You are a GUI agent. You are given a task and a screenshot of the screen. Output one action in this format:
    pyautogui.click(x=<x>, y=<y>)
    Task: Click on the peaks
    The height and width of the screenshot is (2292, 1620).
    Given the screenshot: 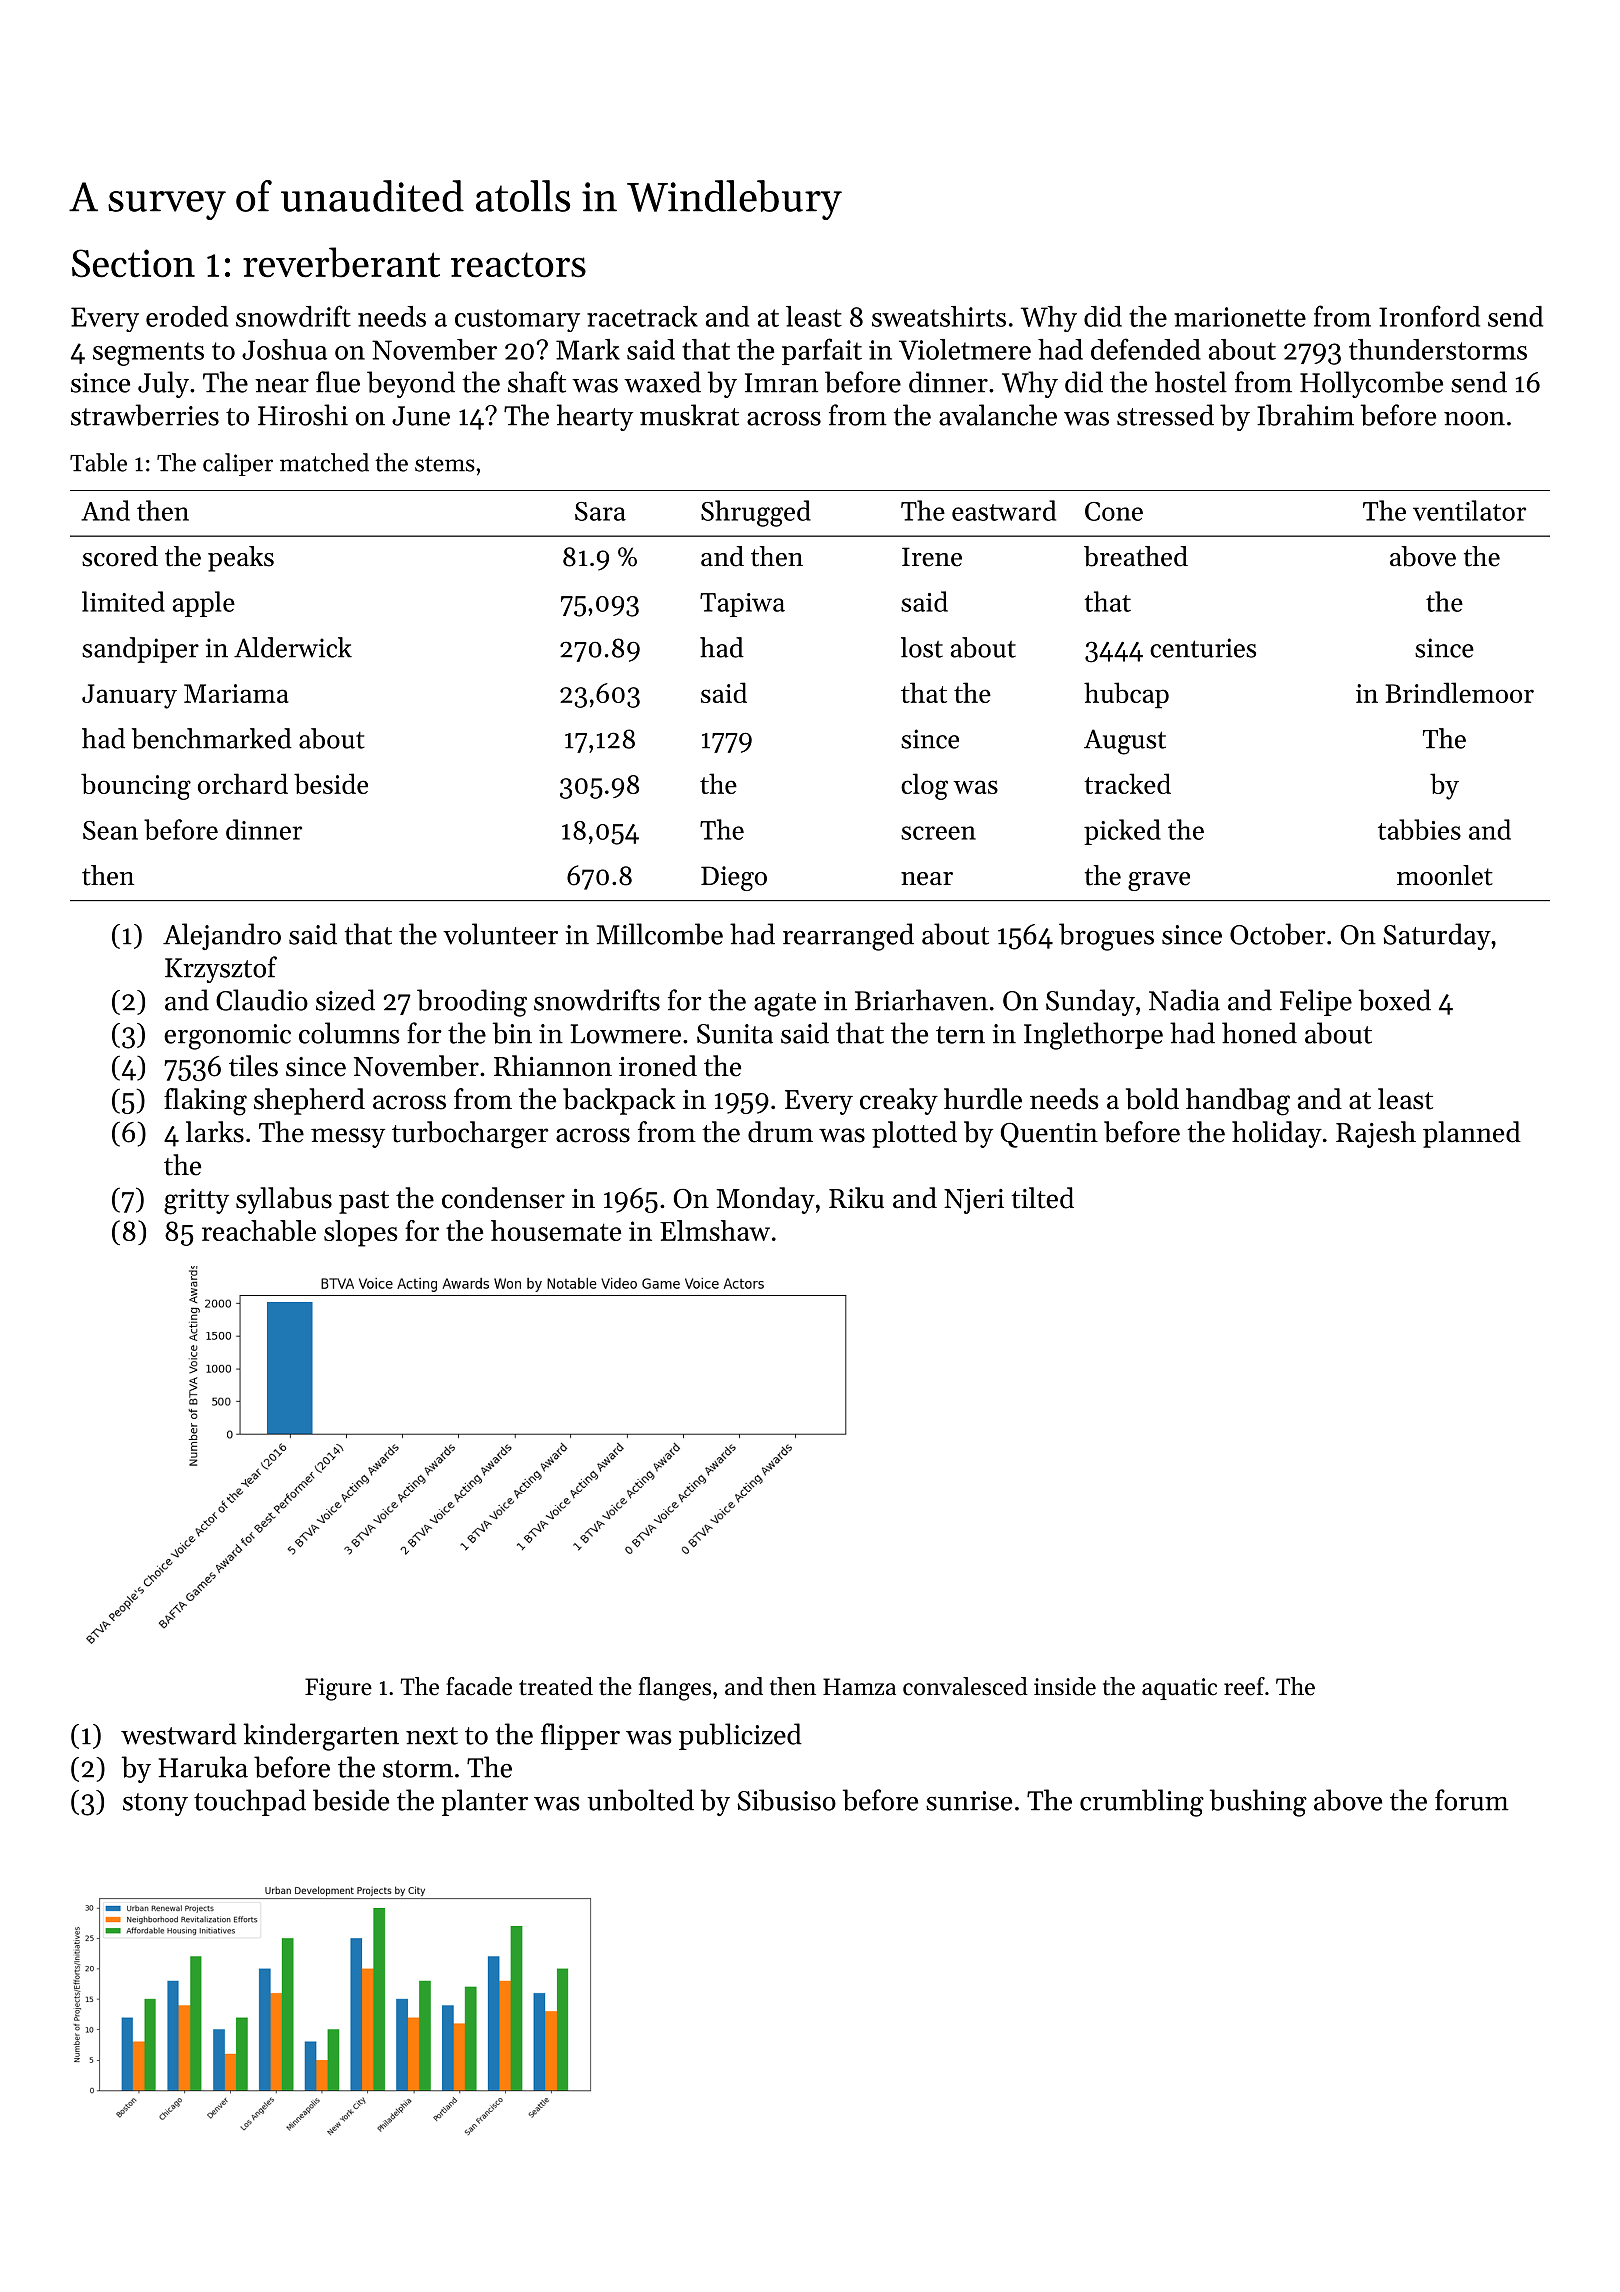 What is the action you would take?
    pyautogui.click(x=241, y=559)
